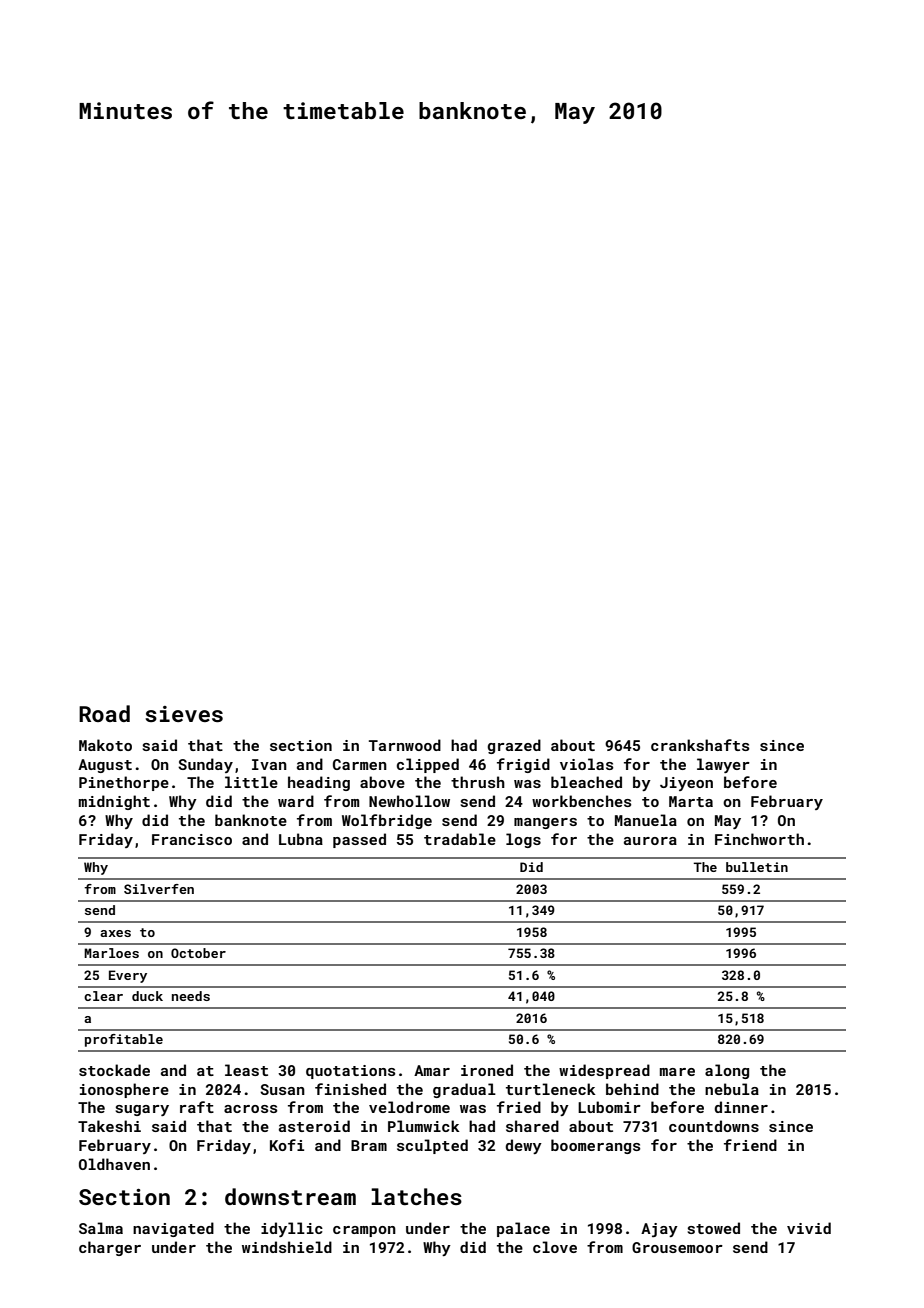  Describe the element at coordinates (114, 1164) in the screenshot. I see `Oldhaven` at that location.
